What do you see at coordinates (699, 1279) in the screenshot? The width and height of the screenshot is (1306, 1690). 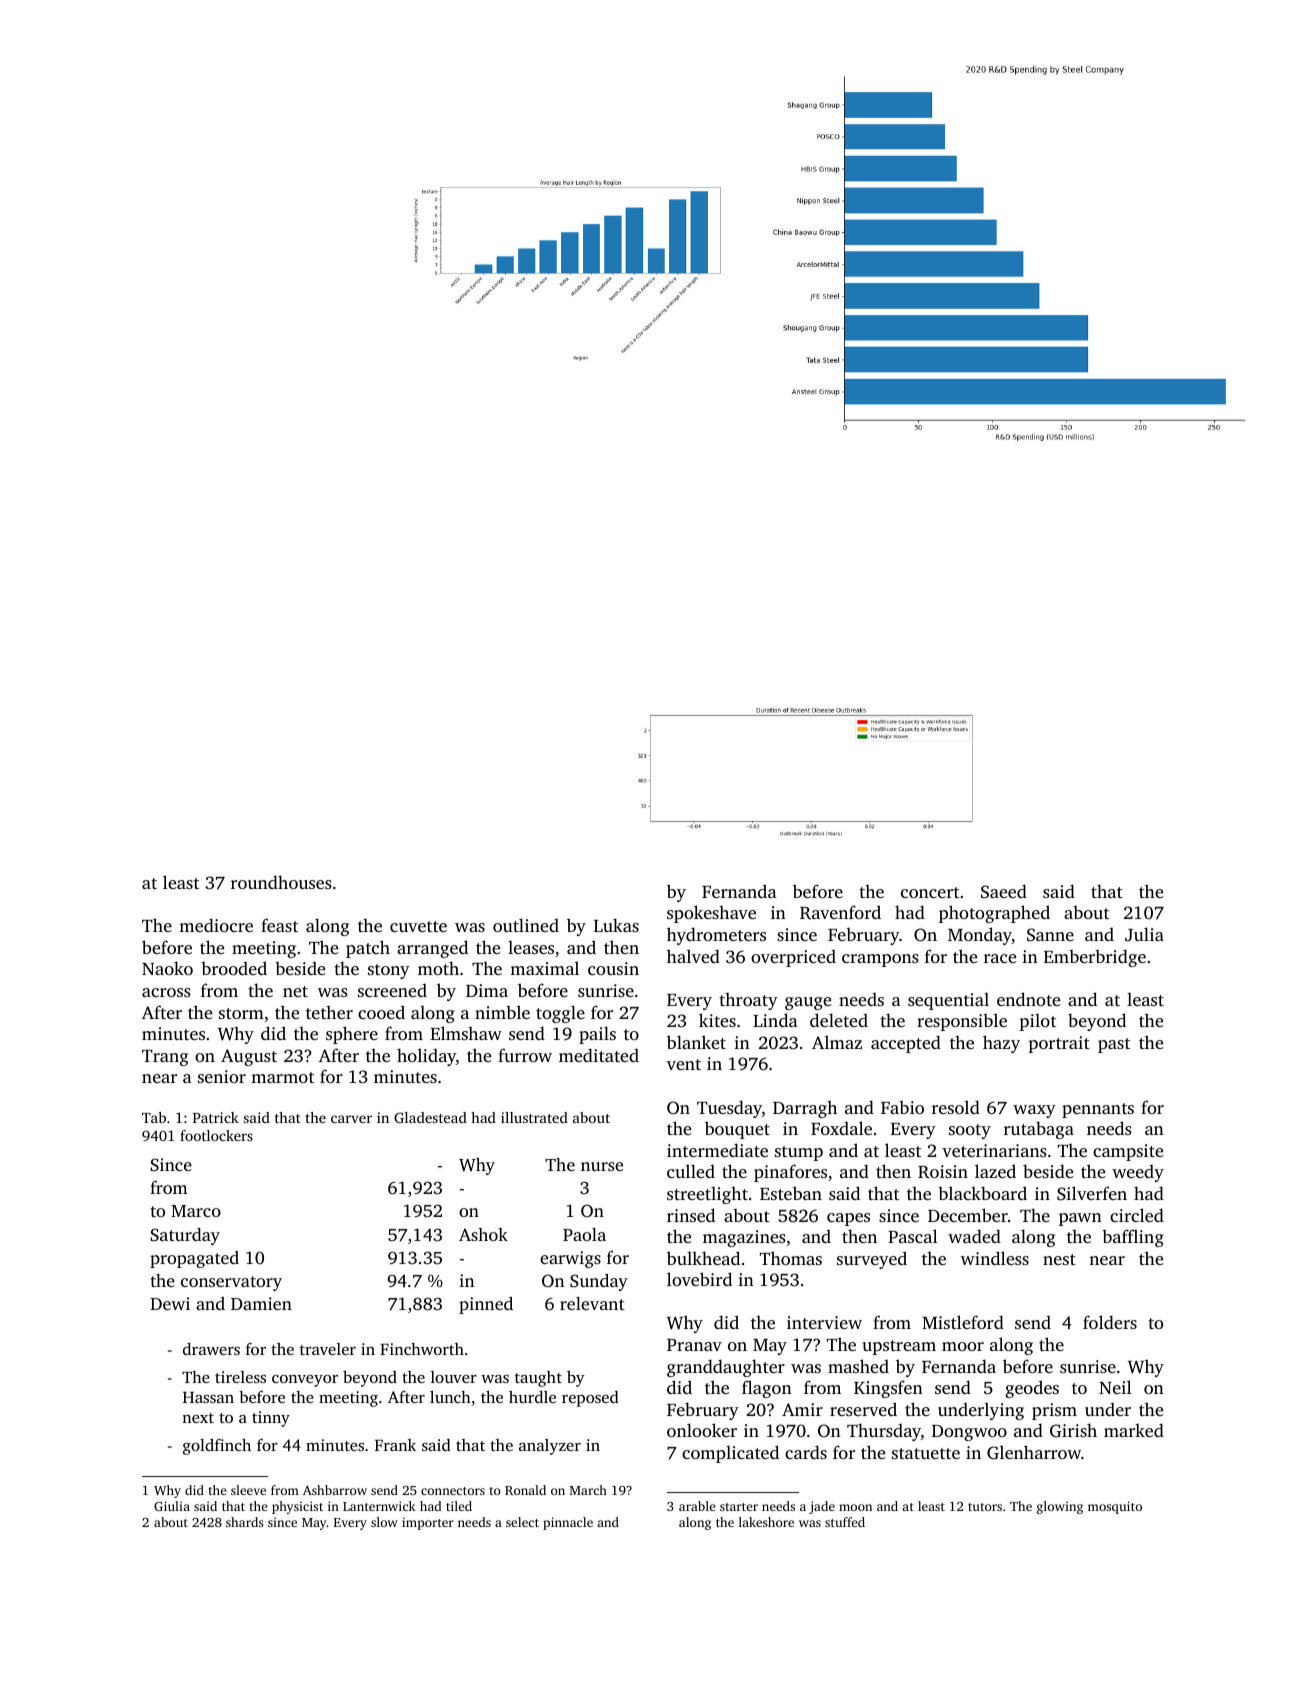 I see `lovebird` at bounding box center [699, 1279].
